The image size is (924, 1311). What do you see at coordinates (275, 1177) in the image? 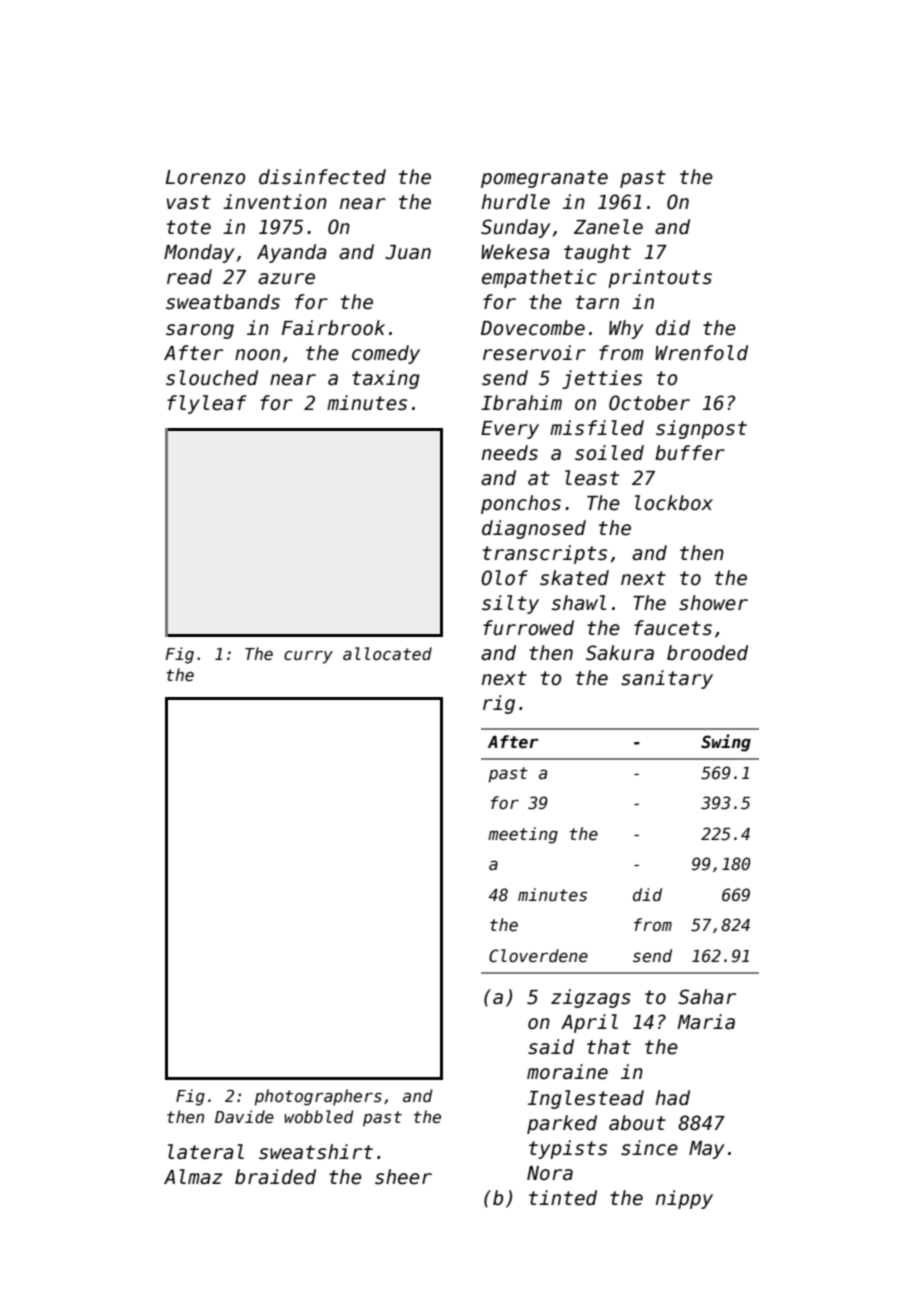
I see `braided` at bounding box center [275, 1177].
